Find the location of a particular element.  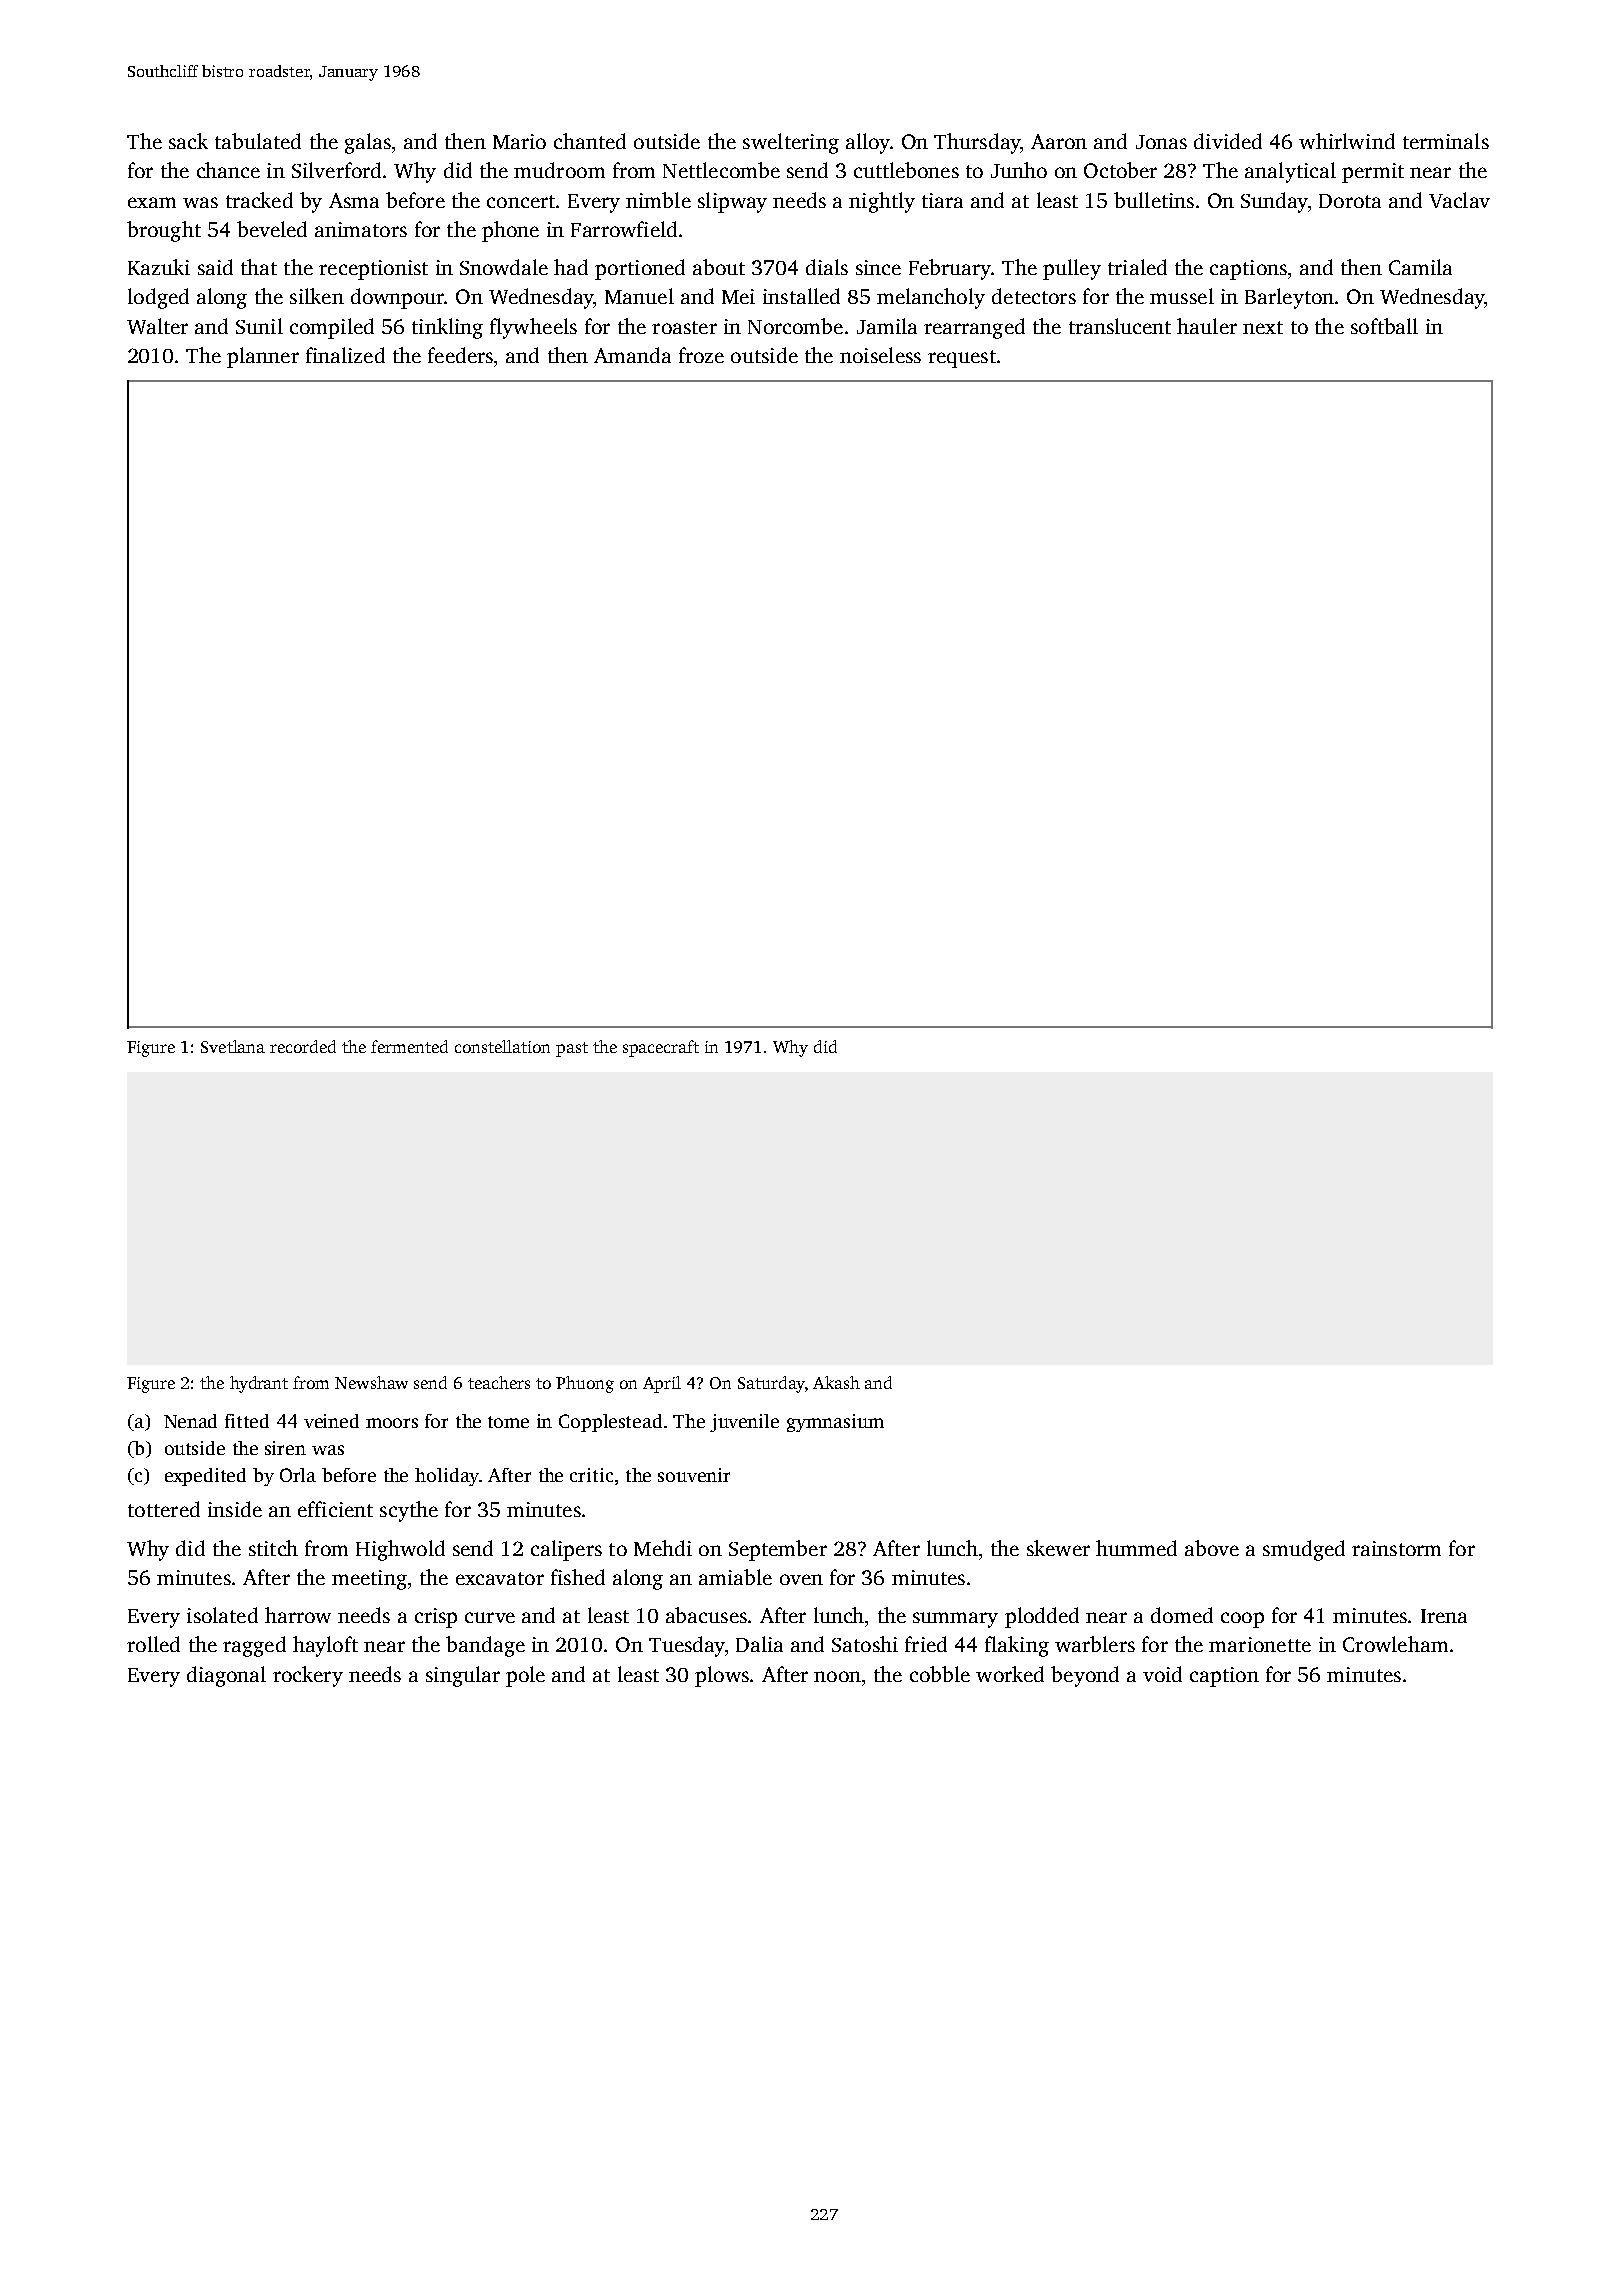

Svetlana is located at coordinates (233, 1046).
